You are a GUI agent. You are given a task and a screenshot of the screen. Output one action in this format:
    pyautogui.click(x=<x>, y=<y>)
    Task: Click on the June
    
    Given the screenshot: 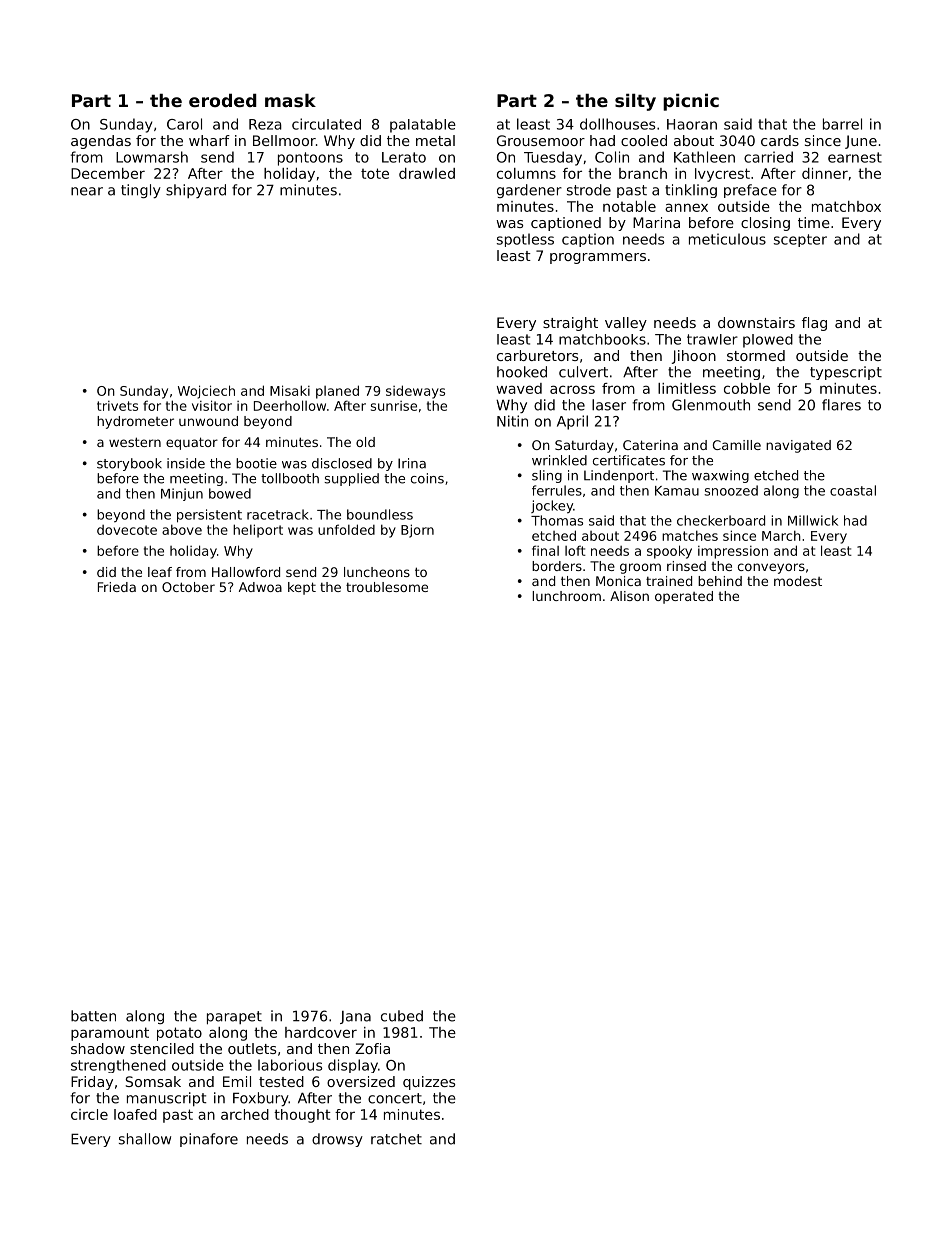 What is the action you would take?
    pyautogui.click(x=861, y=142)
